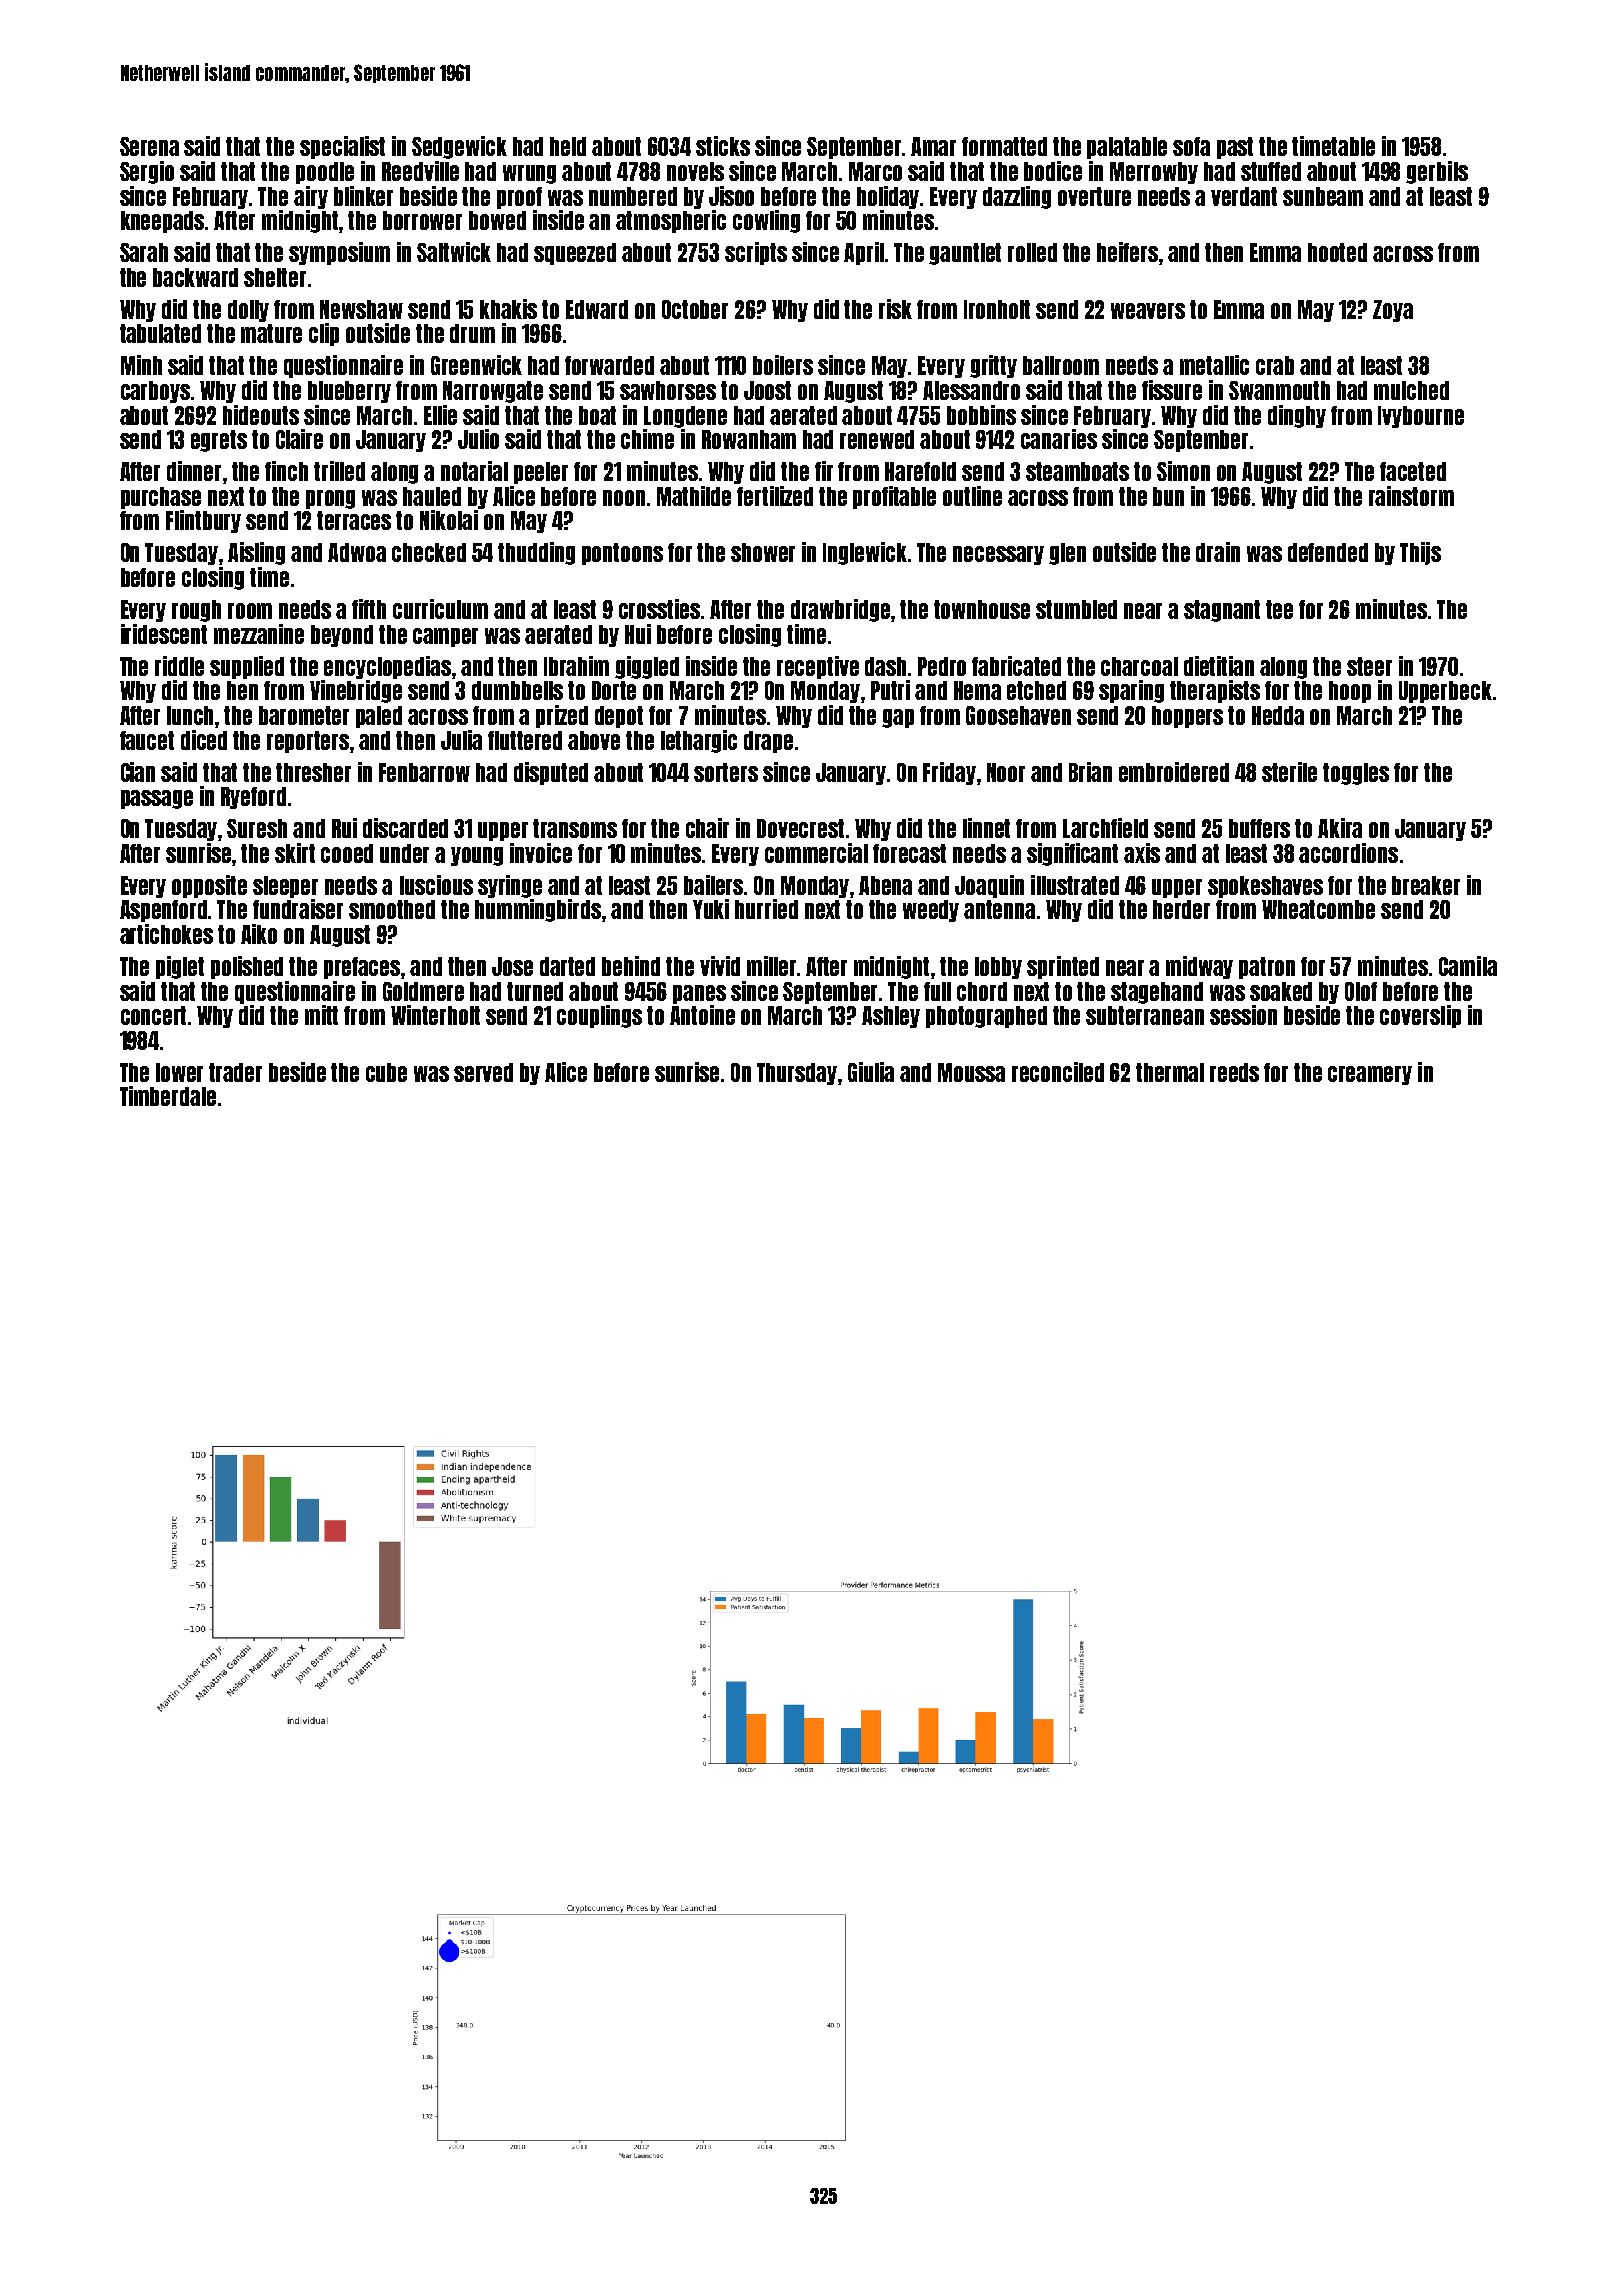 The width and height of the document is (1620, 2292). I want to click on charcoal, so click(1139, 666).
